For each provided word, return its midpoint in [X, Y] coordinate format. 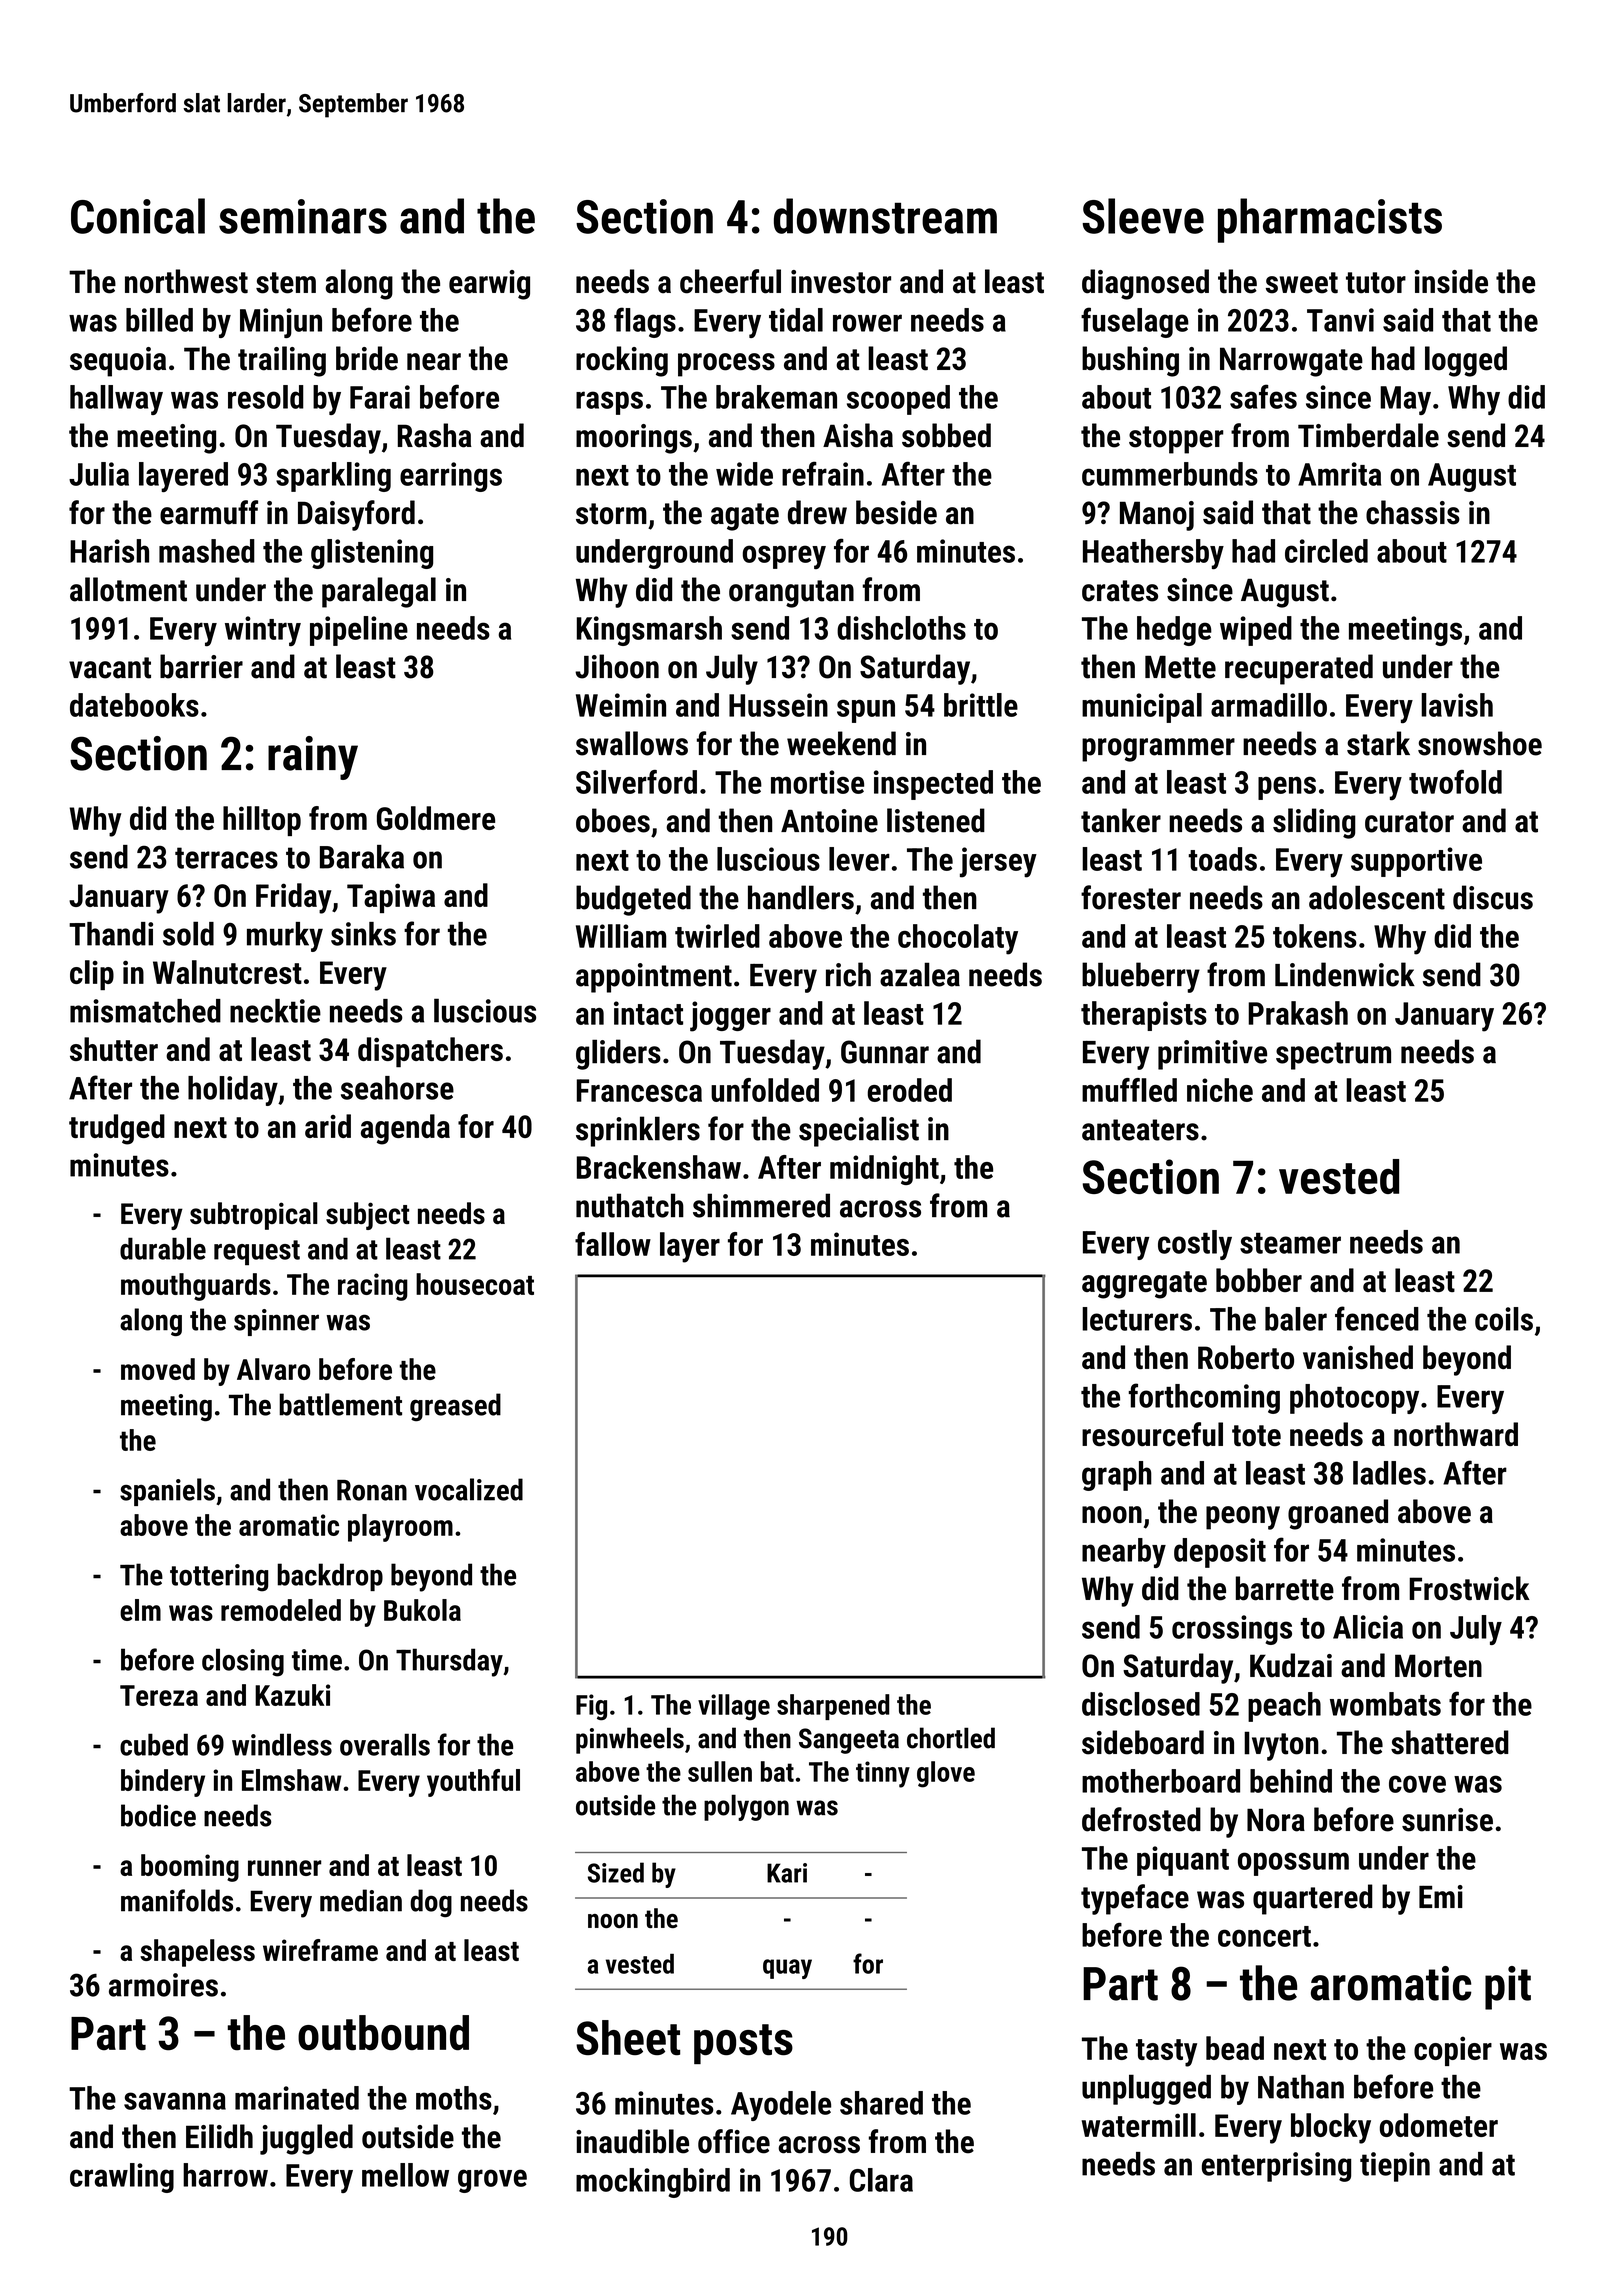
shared [881, 2103]
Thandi [111, 934]
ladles [1389, 1473]
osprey [784, 557]
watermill [1139, 2125]
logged [1466, 361]
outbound [383, 2033]
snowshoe [1480, 743]
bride [367, 358]
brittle [981, 705]
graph [1117, 1476]
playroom [400, 1528]
